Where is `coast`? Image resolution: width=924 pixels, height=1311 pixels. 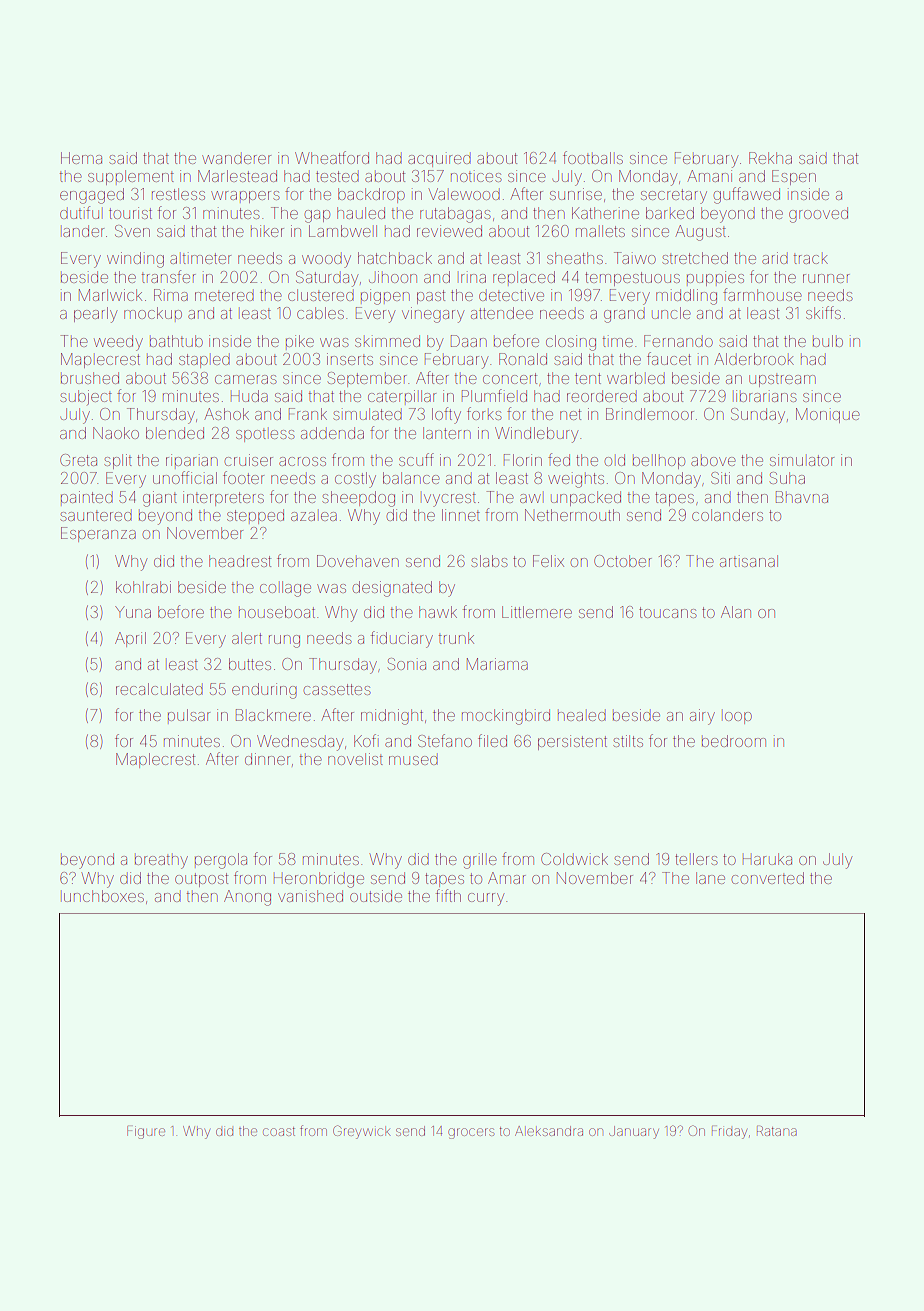 coast is located at coordinates (279, 1131).
